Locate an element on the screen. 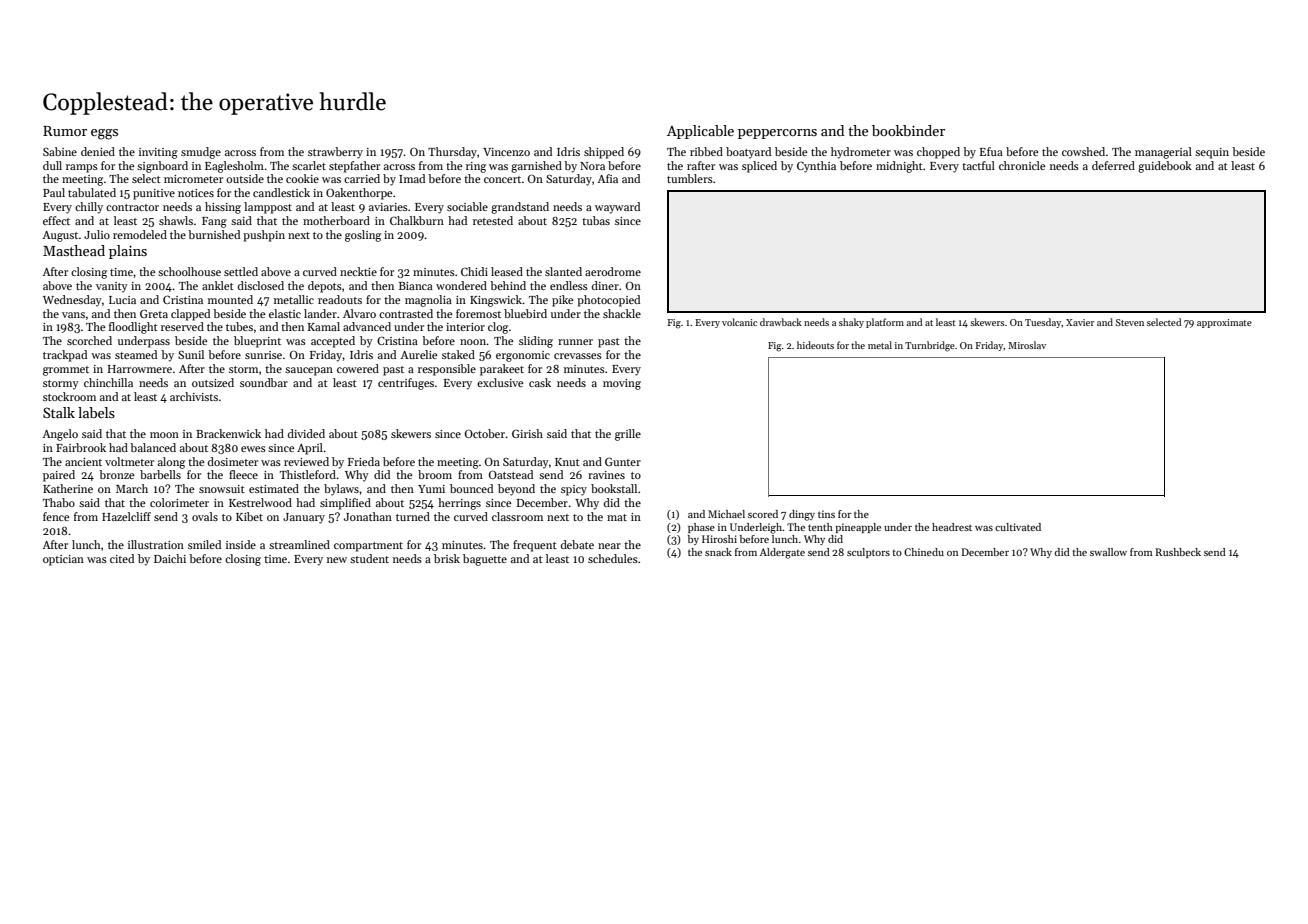  approximate is located at coordinates (1224, 323).
